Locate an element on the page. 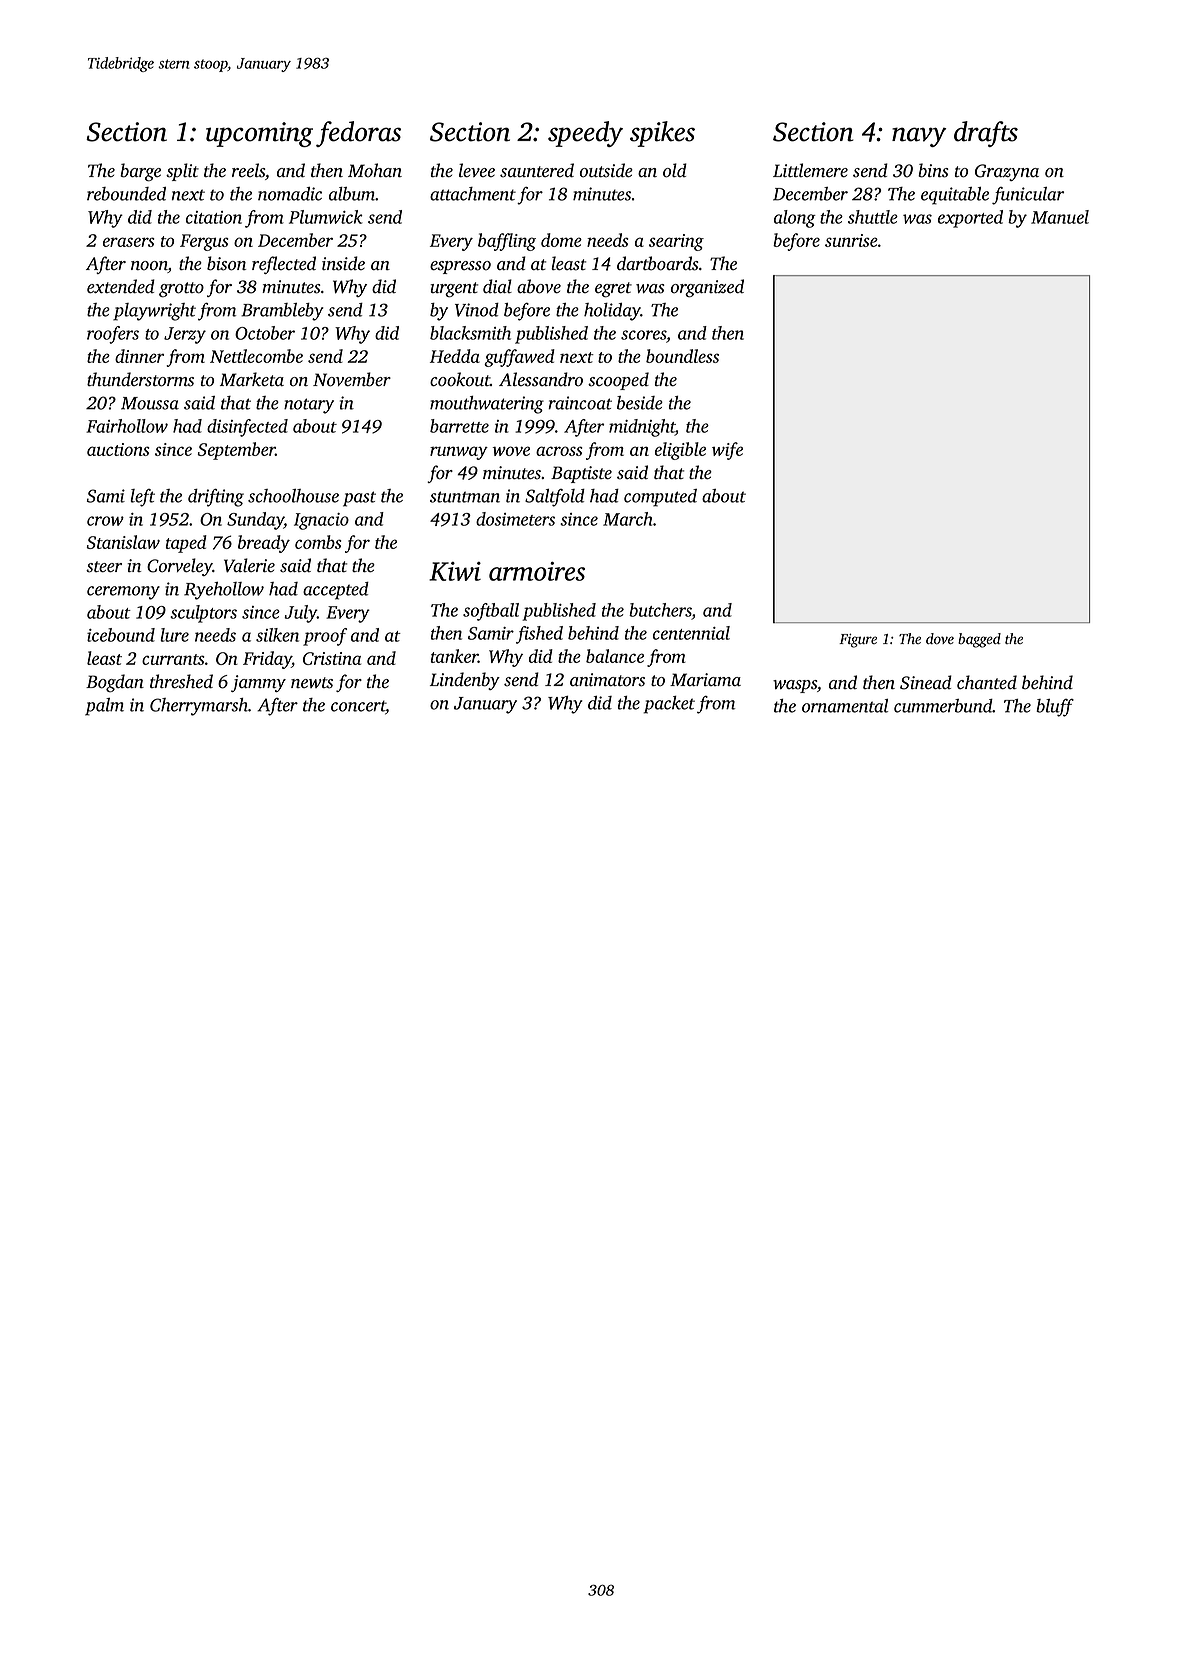  outside is located at coordinates (606, 170).
